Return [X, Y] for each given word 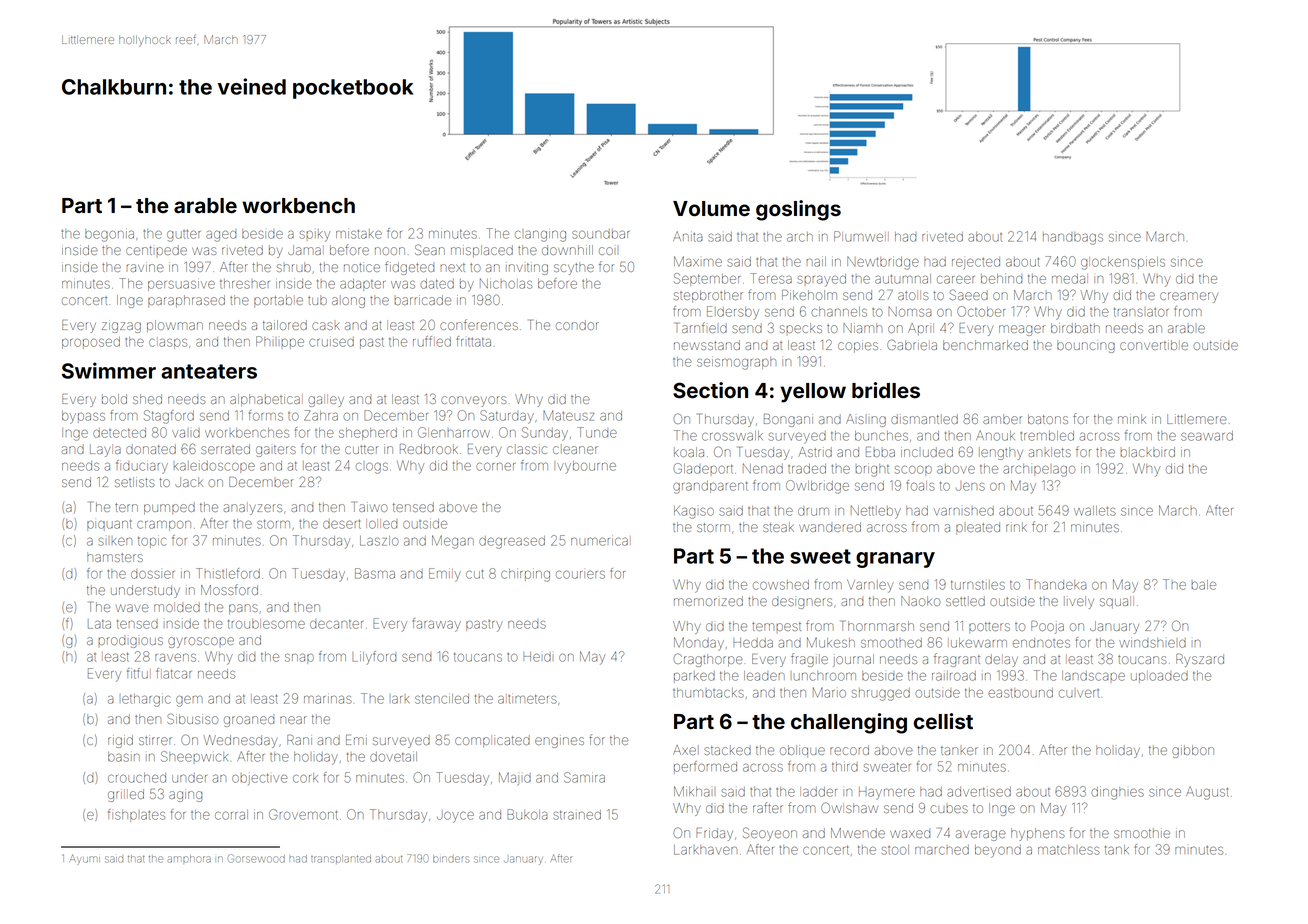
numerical [601, 541]
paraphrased [186, 301]
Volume [711, 209]
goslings [798, 210]
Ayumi [85, 858]
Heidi [537, 657]
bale [1204, 585]
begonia [109, 235]
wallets [1095, 511]
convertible [1154, 345]
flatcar [174, 673]
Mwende [858, 833]
